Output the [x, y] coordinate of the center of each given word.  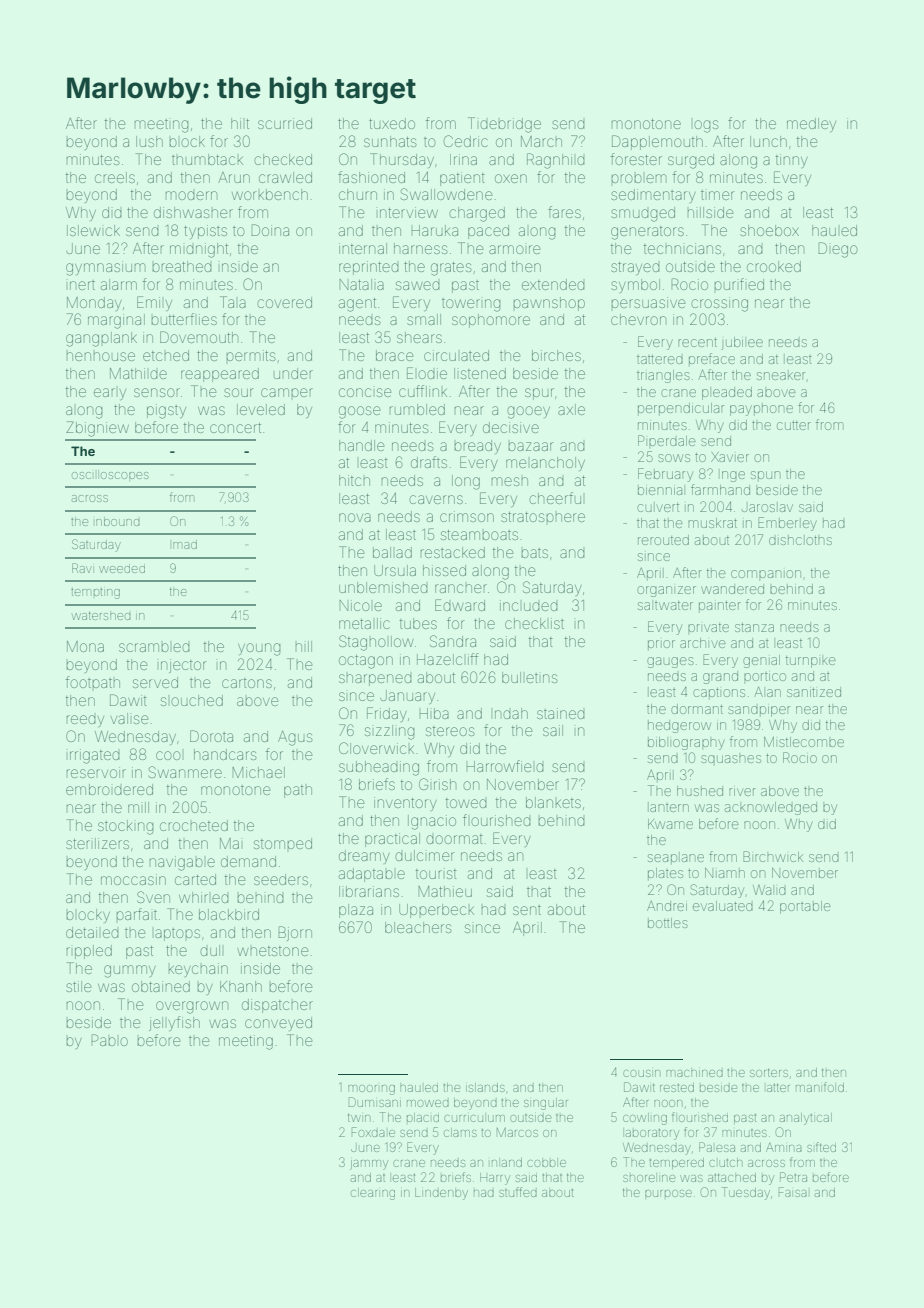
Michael [258, 772]
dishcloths [800, 540]
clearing [373, 1194]
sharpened [375, 680]
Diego [838, 250]
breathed [182, 266]
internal [363, 248]
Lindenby [441, 1194]
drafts [429, 462]
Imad [185, 544]
